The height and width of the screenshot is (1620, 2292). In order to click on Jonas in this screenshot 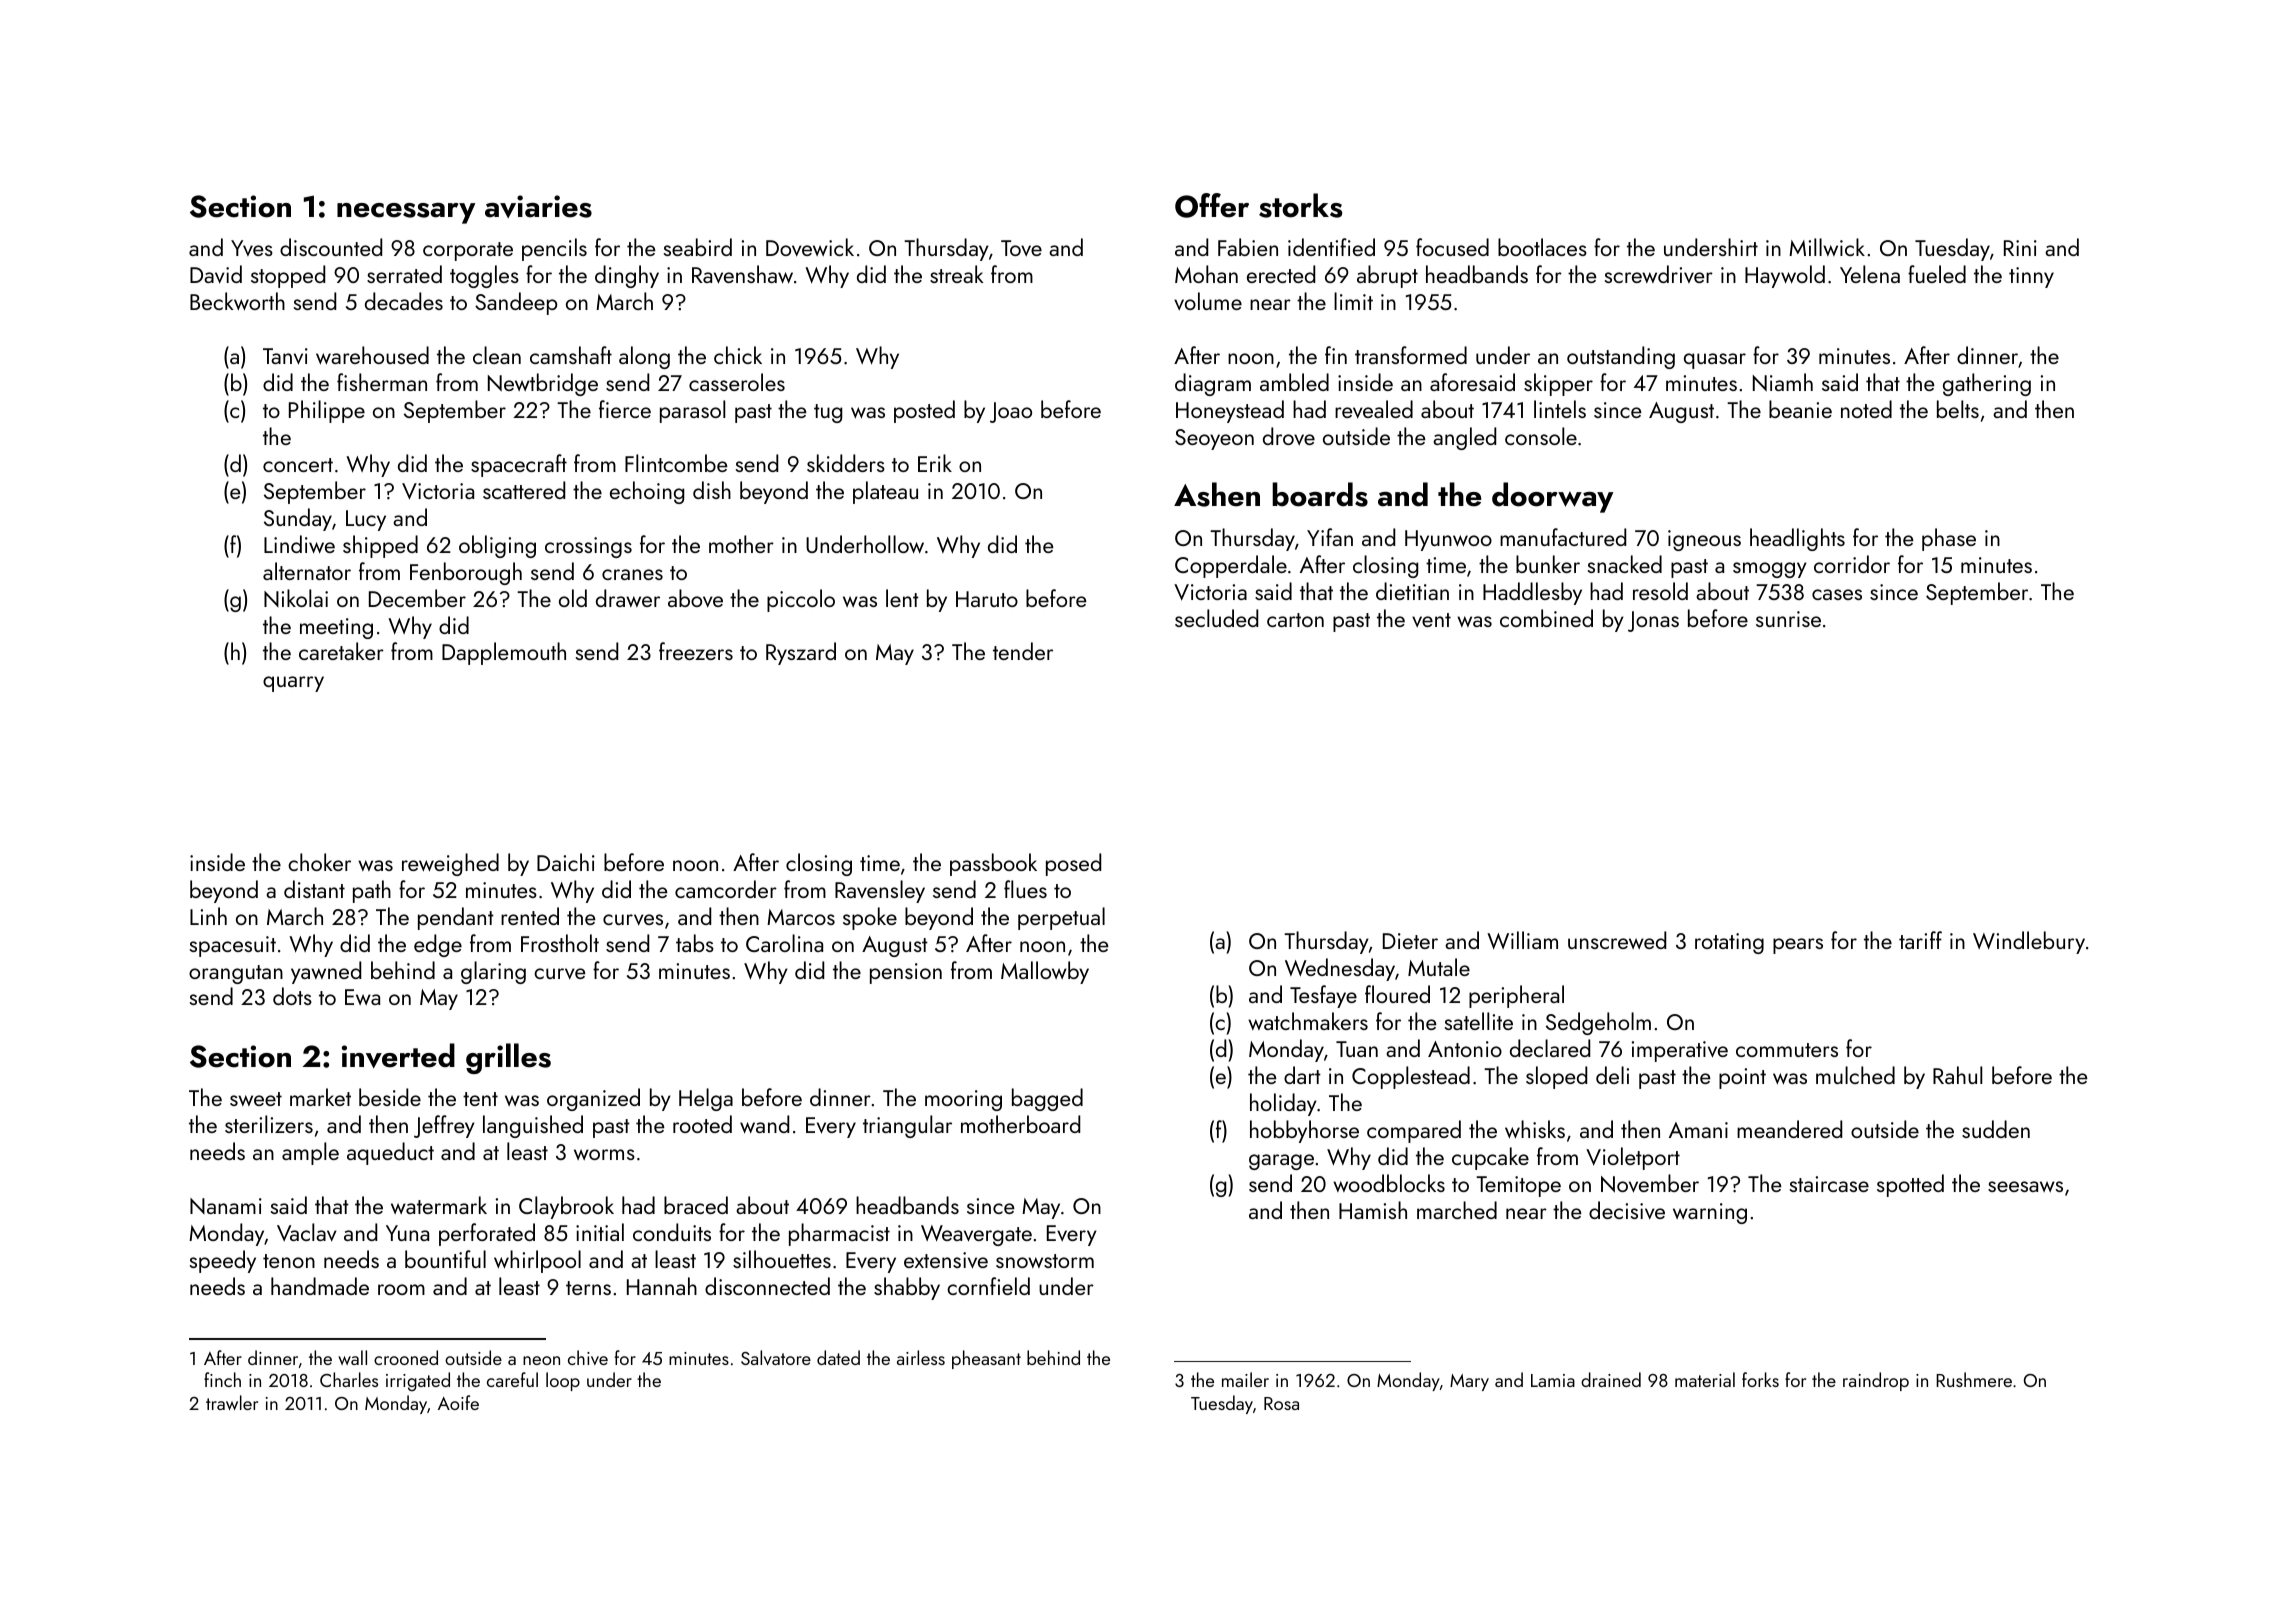, I will do `click(1653, 621)`.
